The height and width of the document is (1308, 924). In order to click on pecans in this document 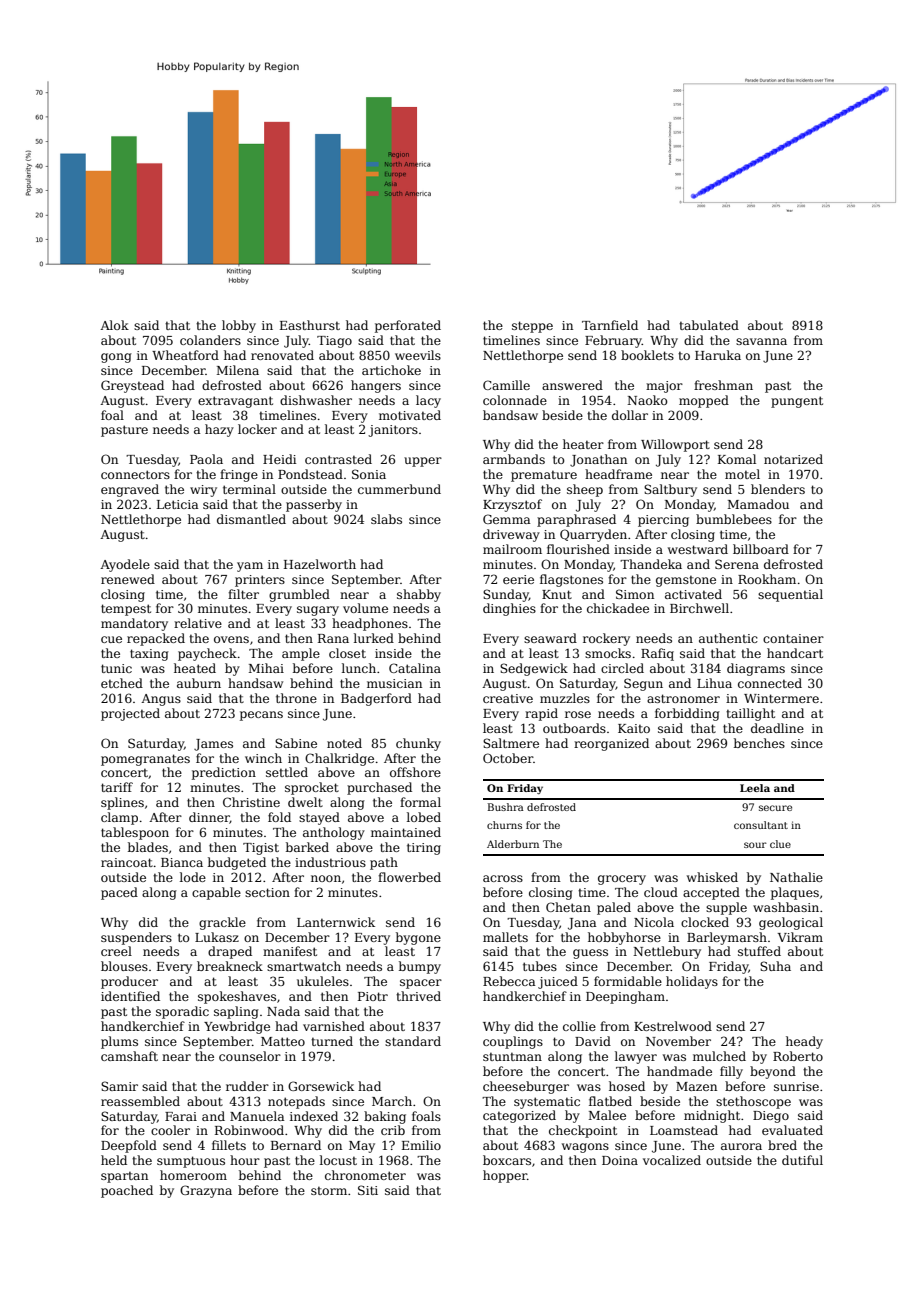, I will do `click(261, 716)`.
